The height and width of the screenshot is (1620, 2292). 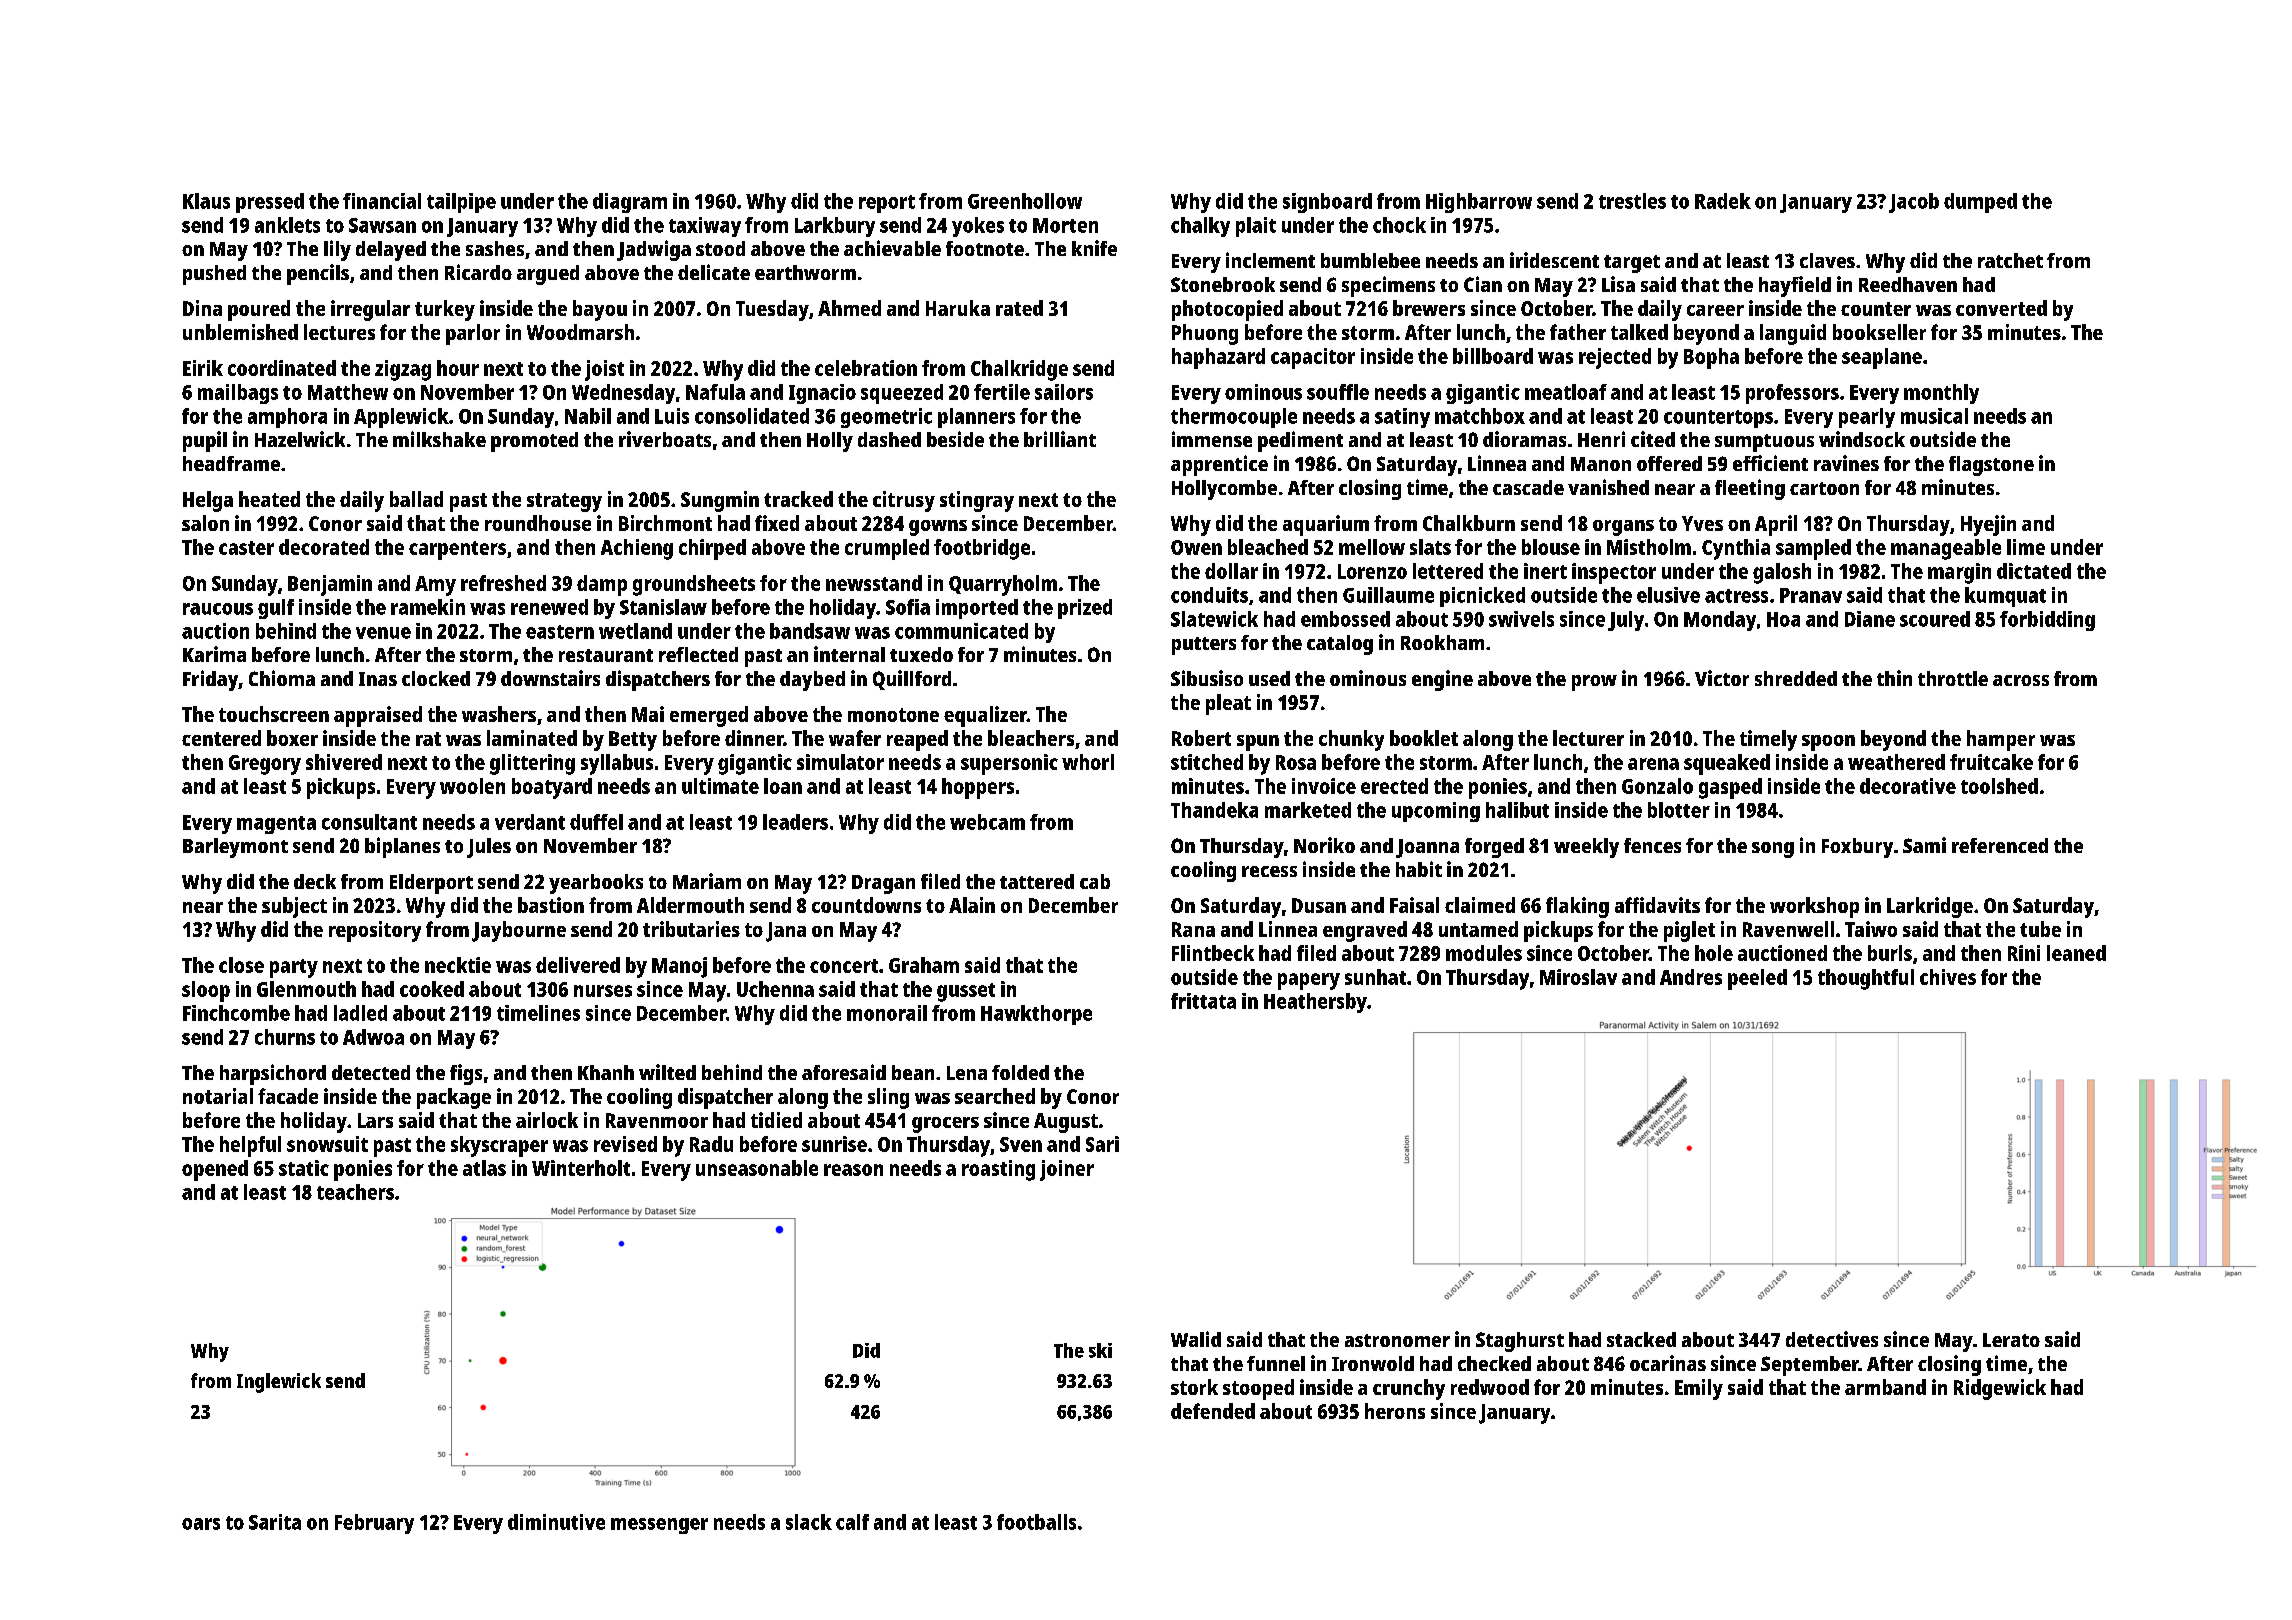 I want to click on Ahmed, so click(x=849, y=308).
